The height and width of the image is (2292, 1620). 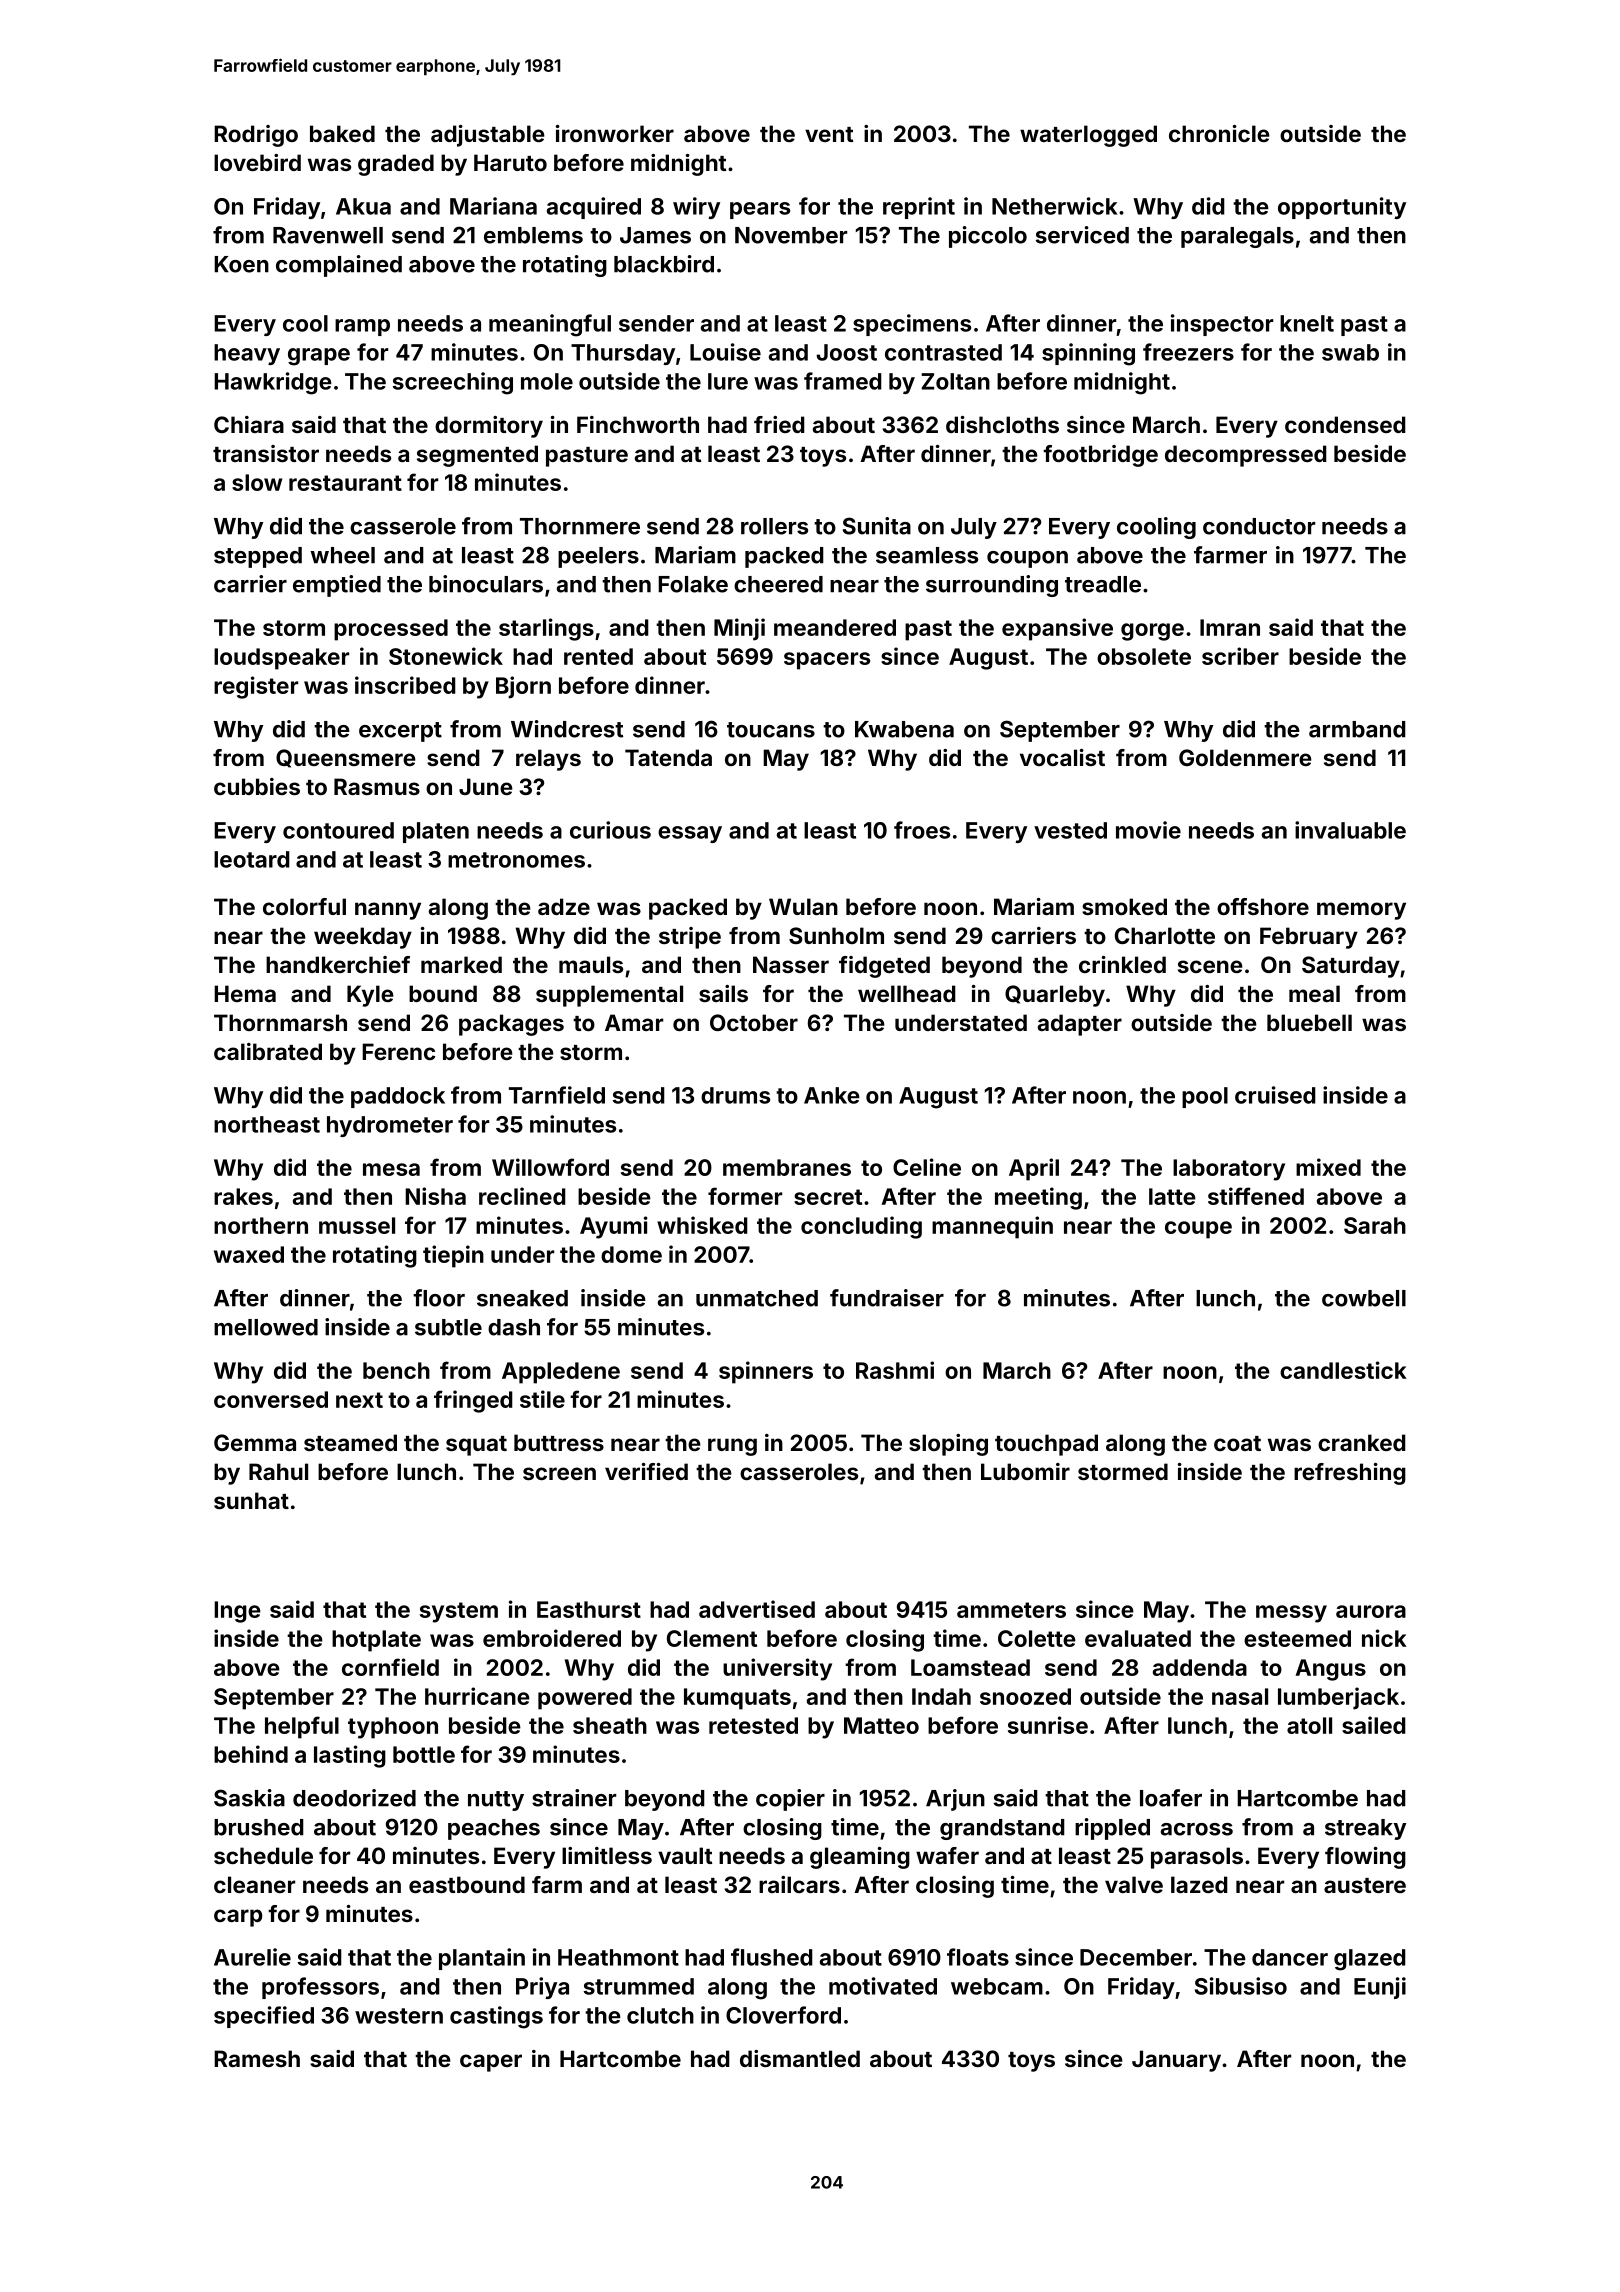 What do you see at coordinates (1361, 911) in the image?
I see `memory` at bounding box center [1361, 911].
